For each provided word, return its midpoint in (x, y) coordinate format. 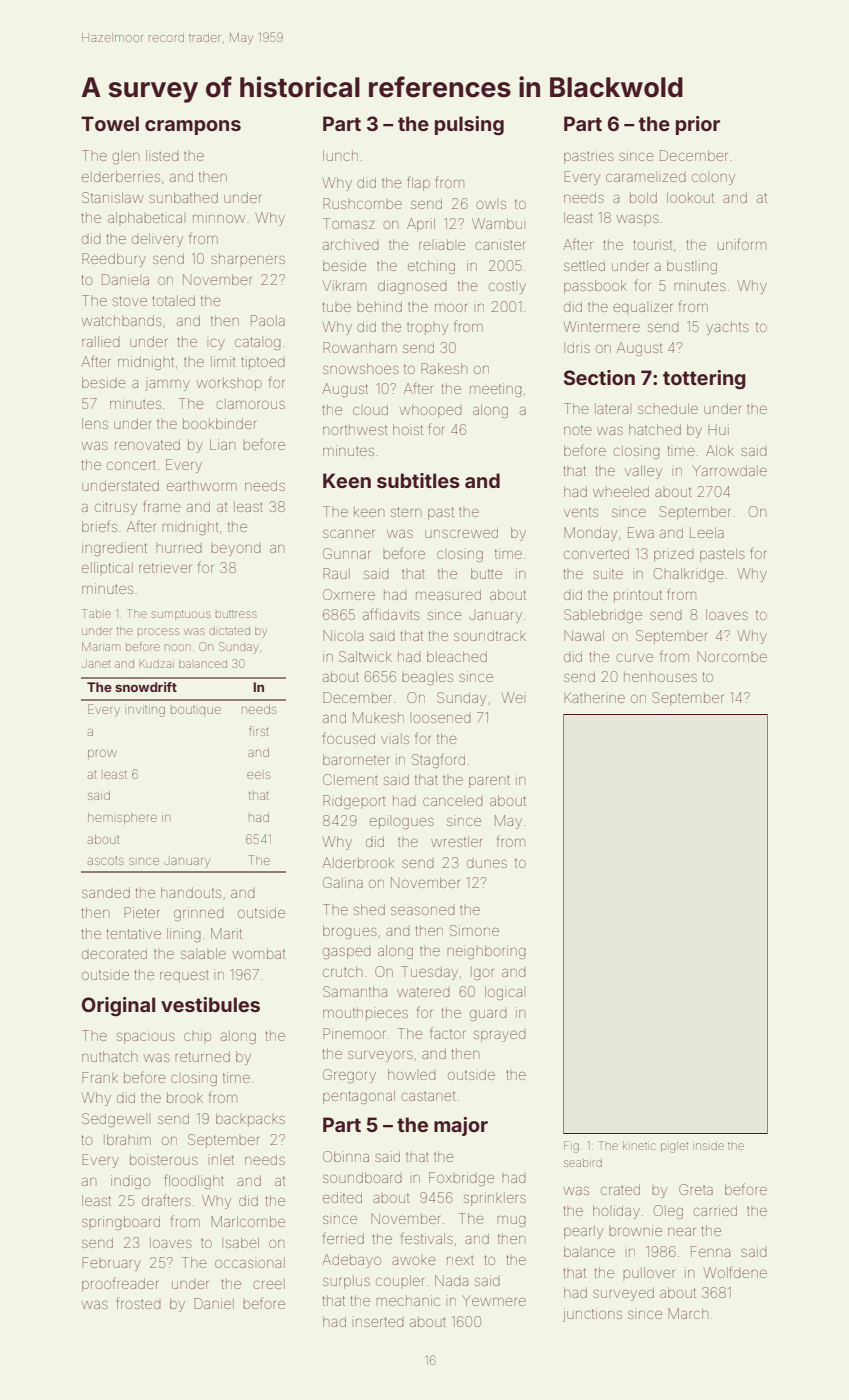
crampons (193, 127)
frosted (139, 1303)
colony (713, 179)
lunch (340, 155)
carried (715, 1210)
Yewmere (494, 1300)
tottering (704, 380)
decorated (114, 954)
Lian (222, 444)
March (688, 1313)
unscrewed (461, 533)
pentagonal (359, 1097)
